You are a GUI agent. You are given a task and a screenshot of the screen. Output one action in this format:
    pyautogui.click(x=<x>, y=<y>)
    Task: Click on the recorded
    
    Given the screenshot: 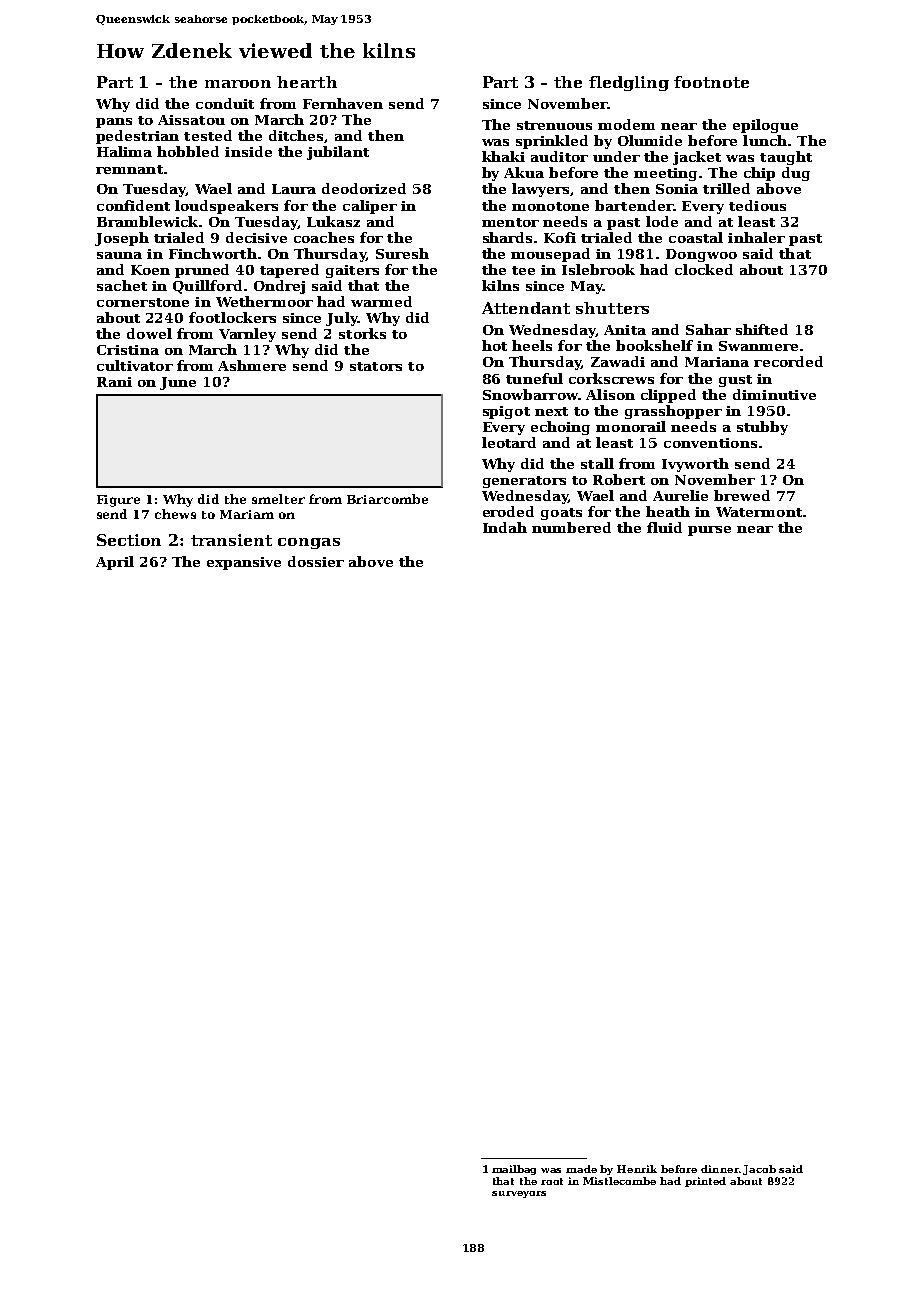 What is the action you would take?
    pyautogui.click(x=788, y=361)
